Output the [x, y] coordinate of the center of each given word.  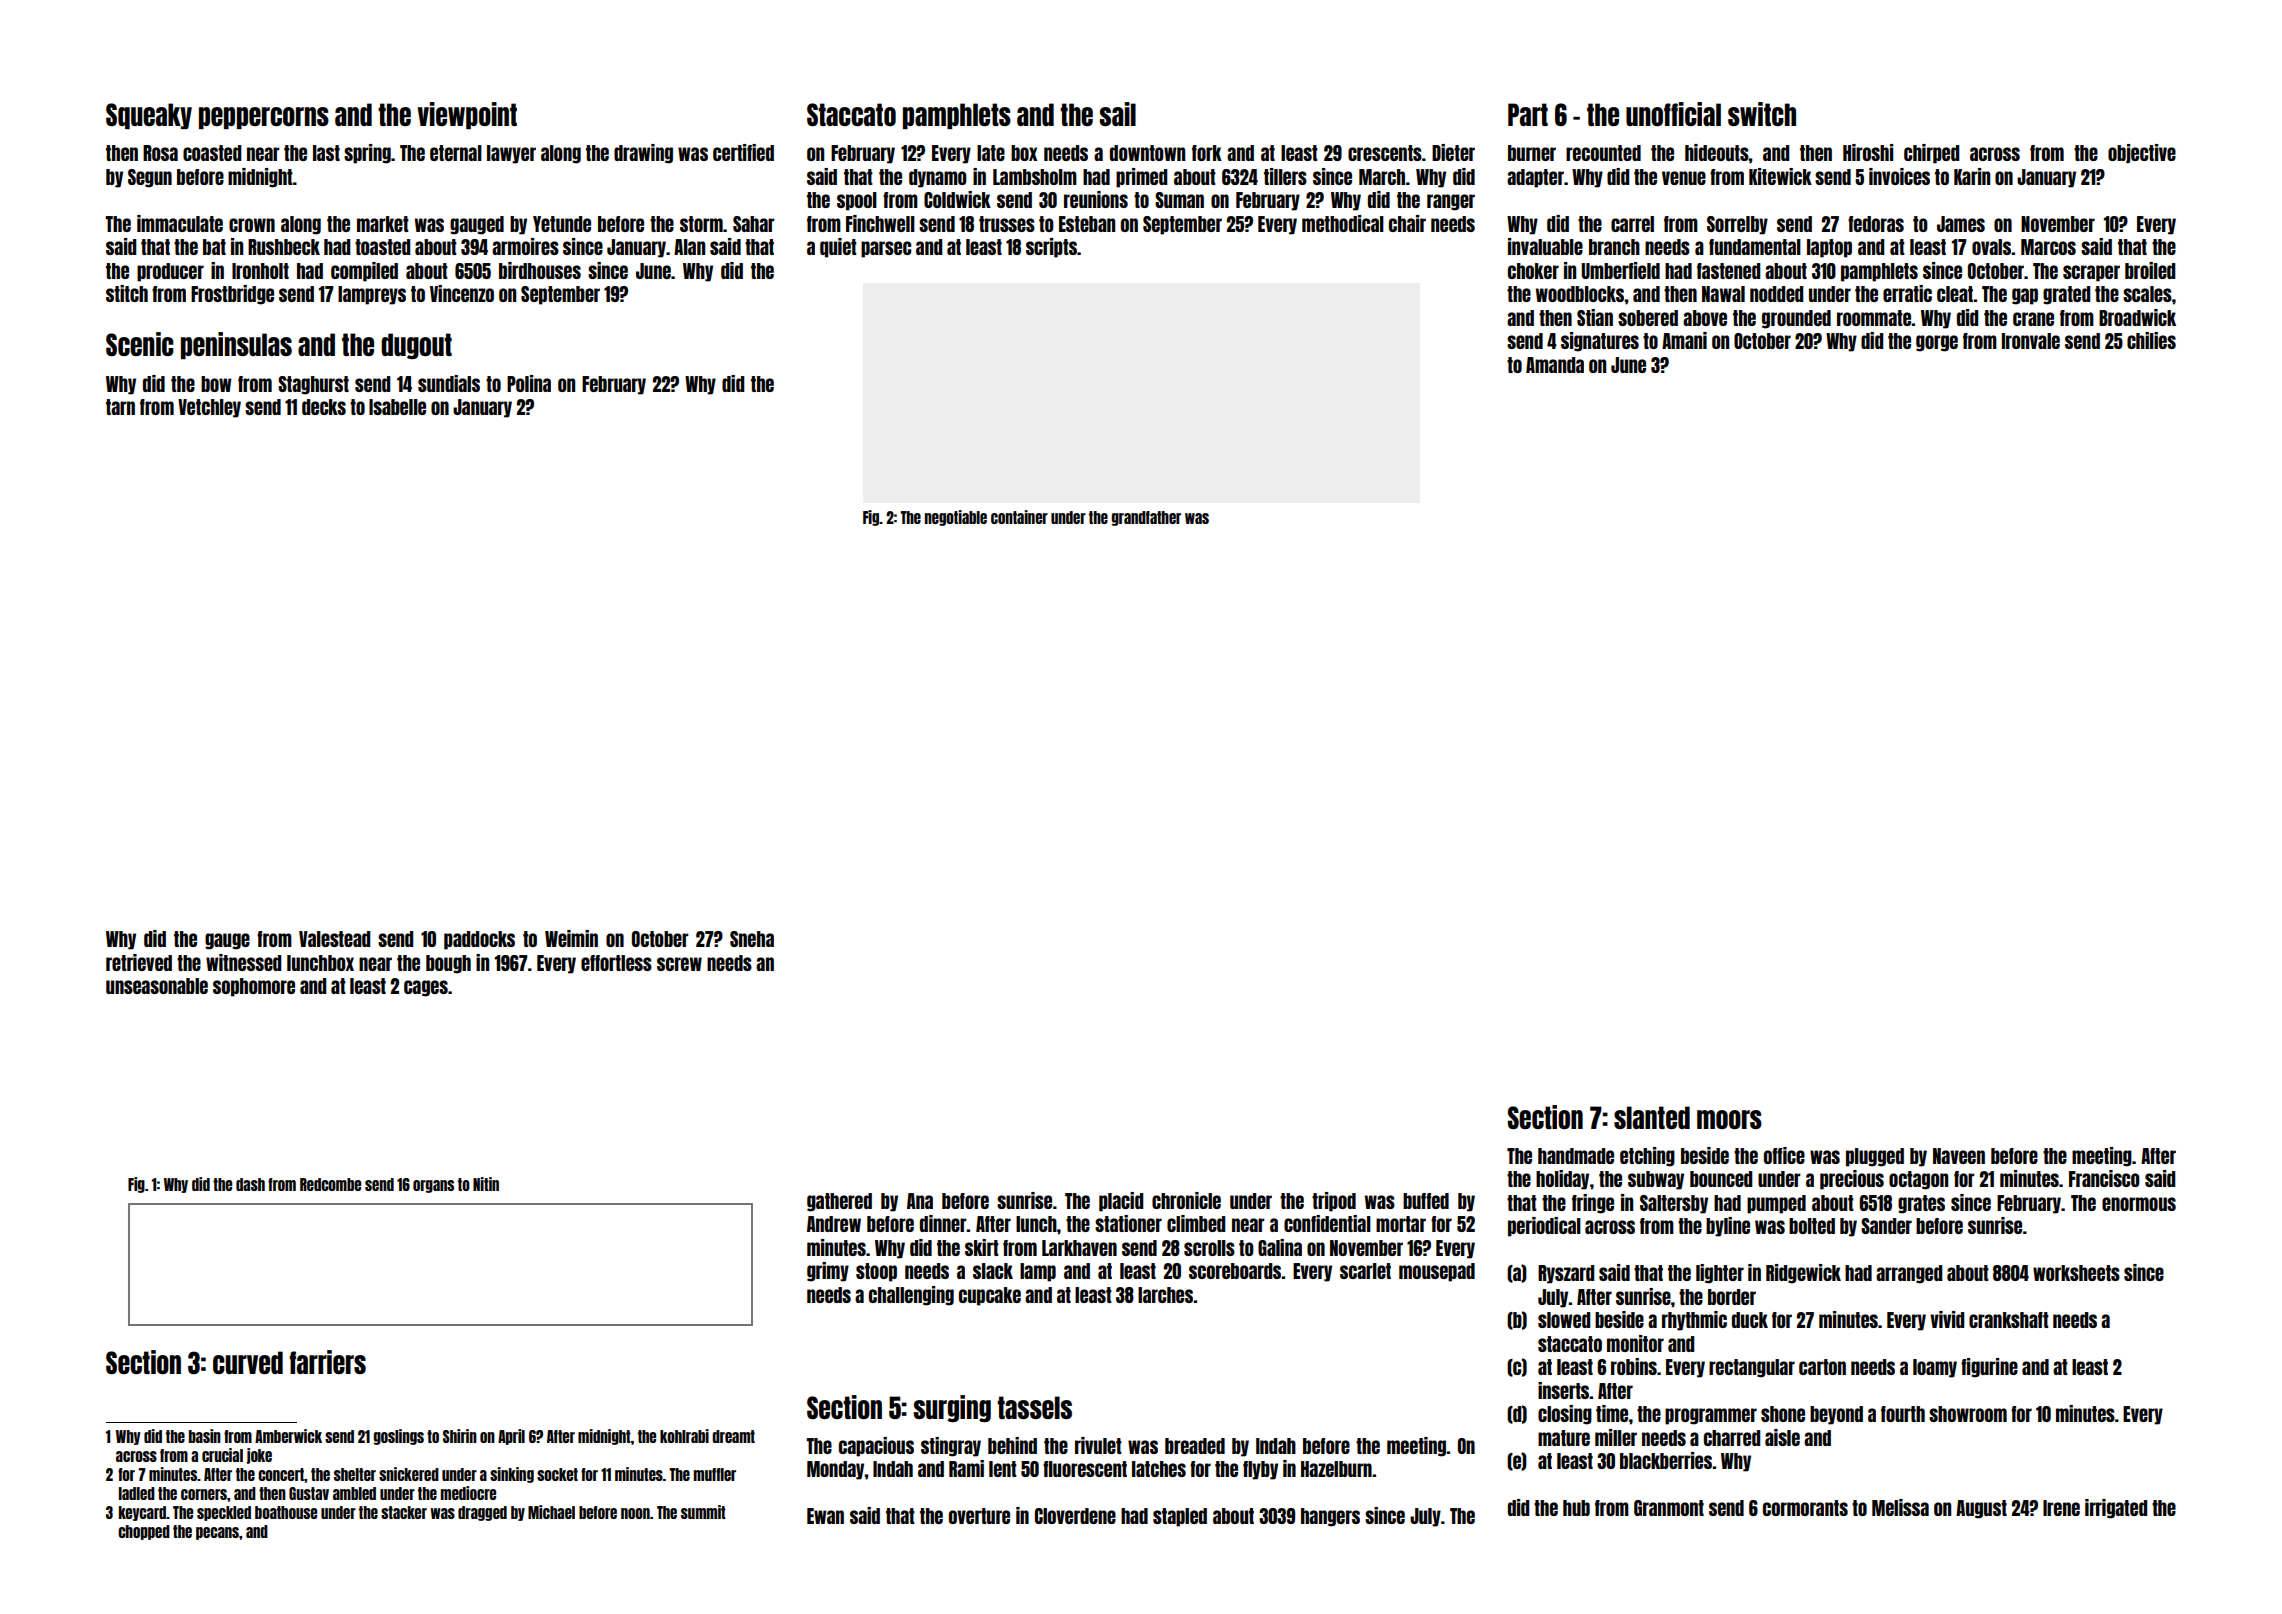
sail [1117, 114]
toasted [382, 247]
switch [1762, 114]
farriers [327, 1362]
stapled [1180, 1517]
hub [1576, 1508]
